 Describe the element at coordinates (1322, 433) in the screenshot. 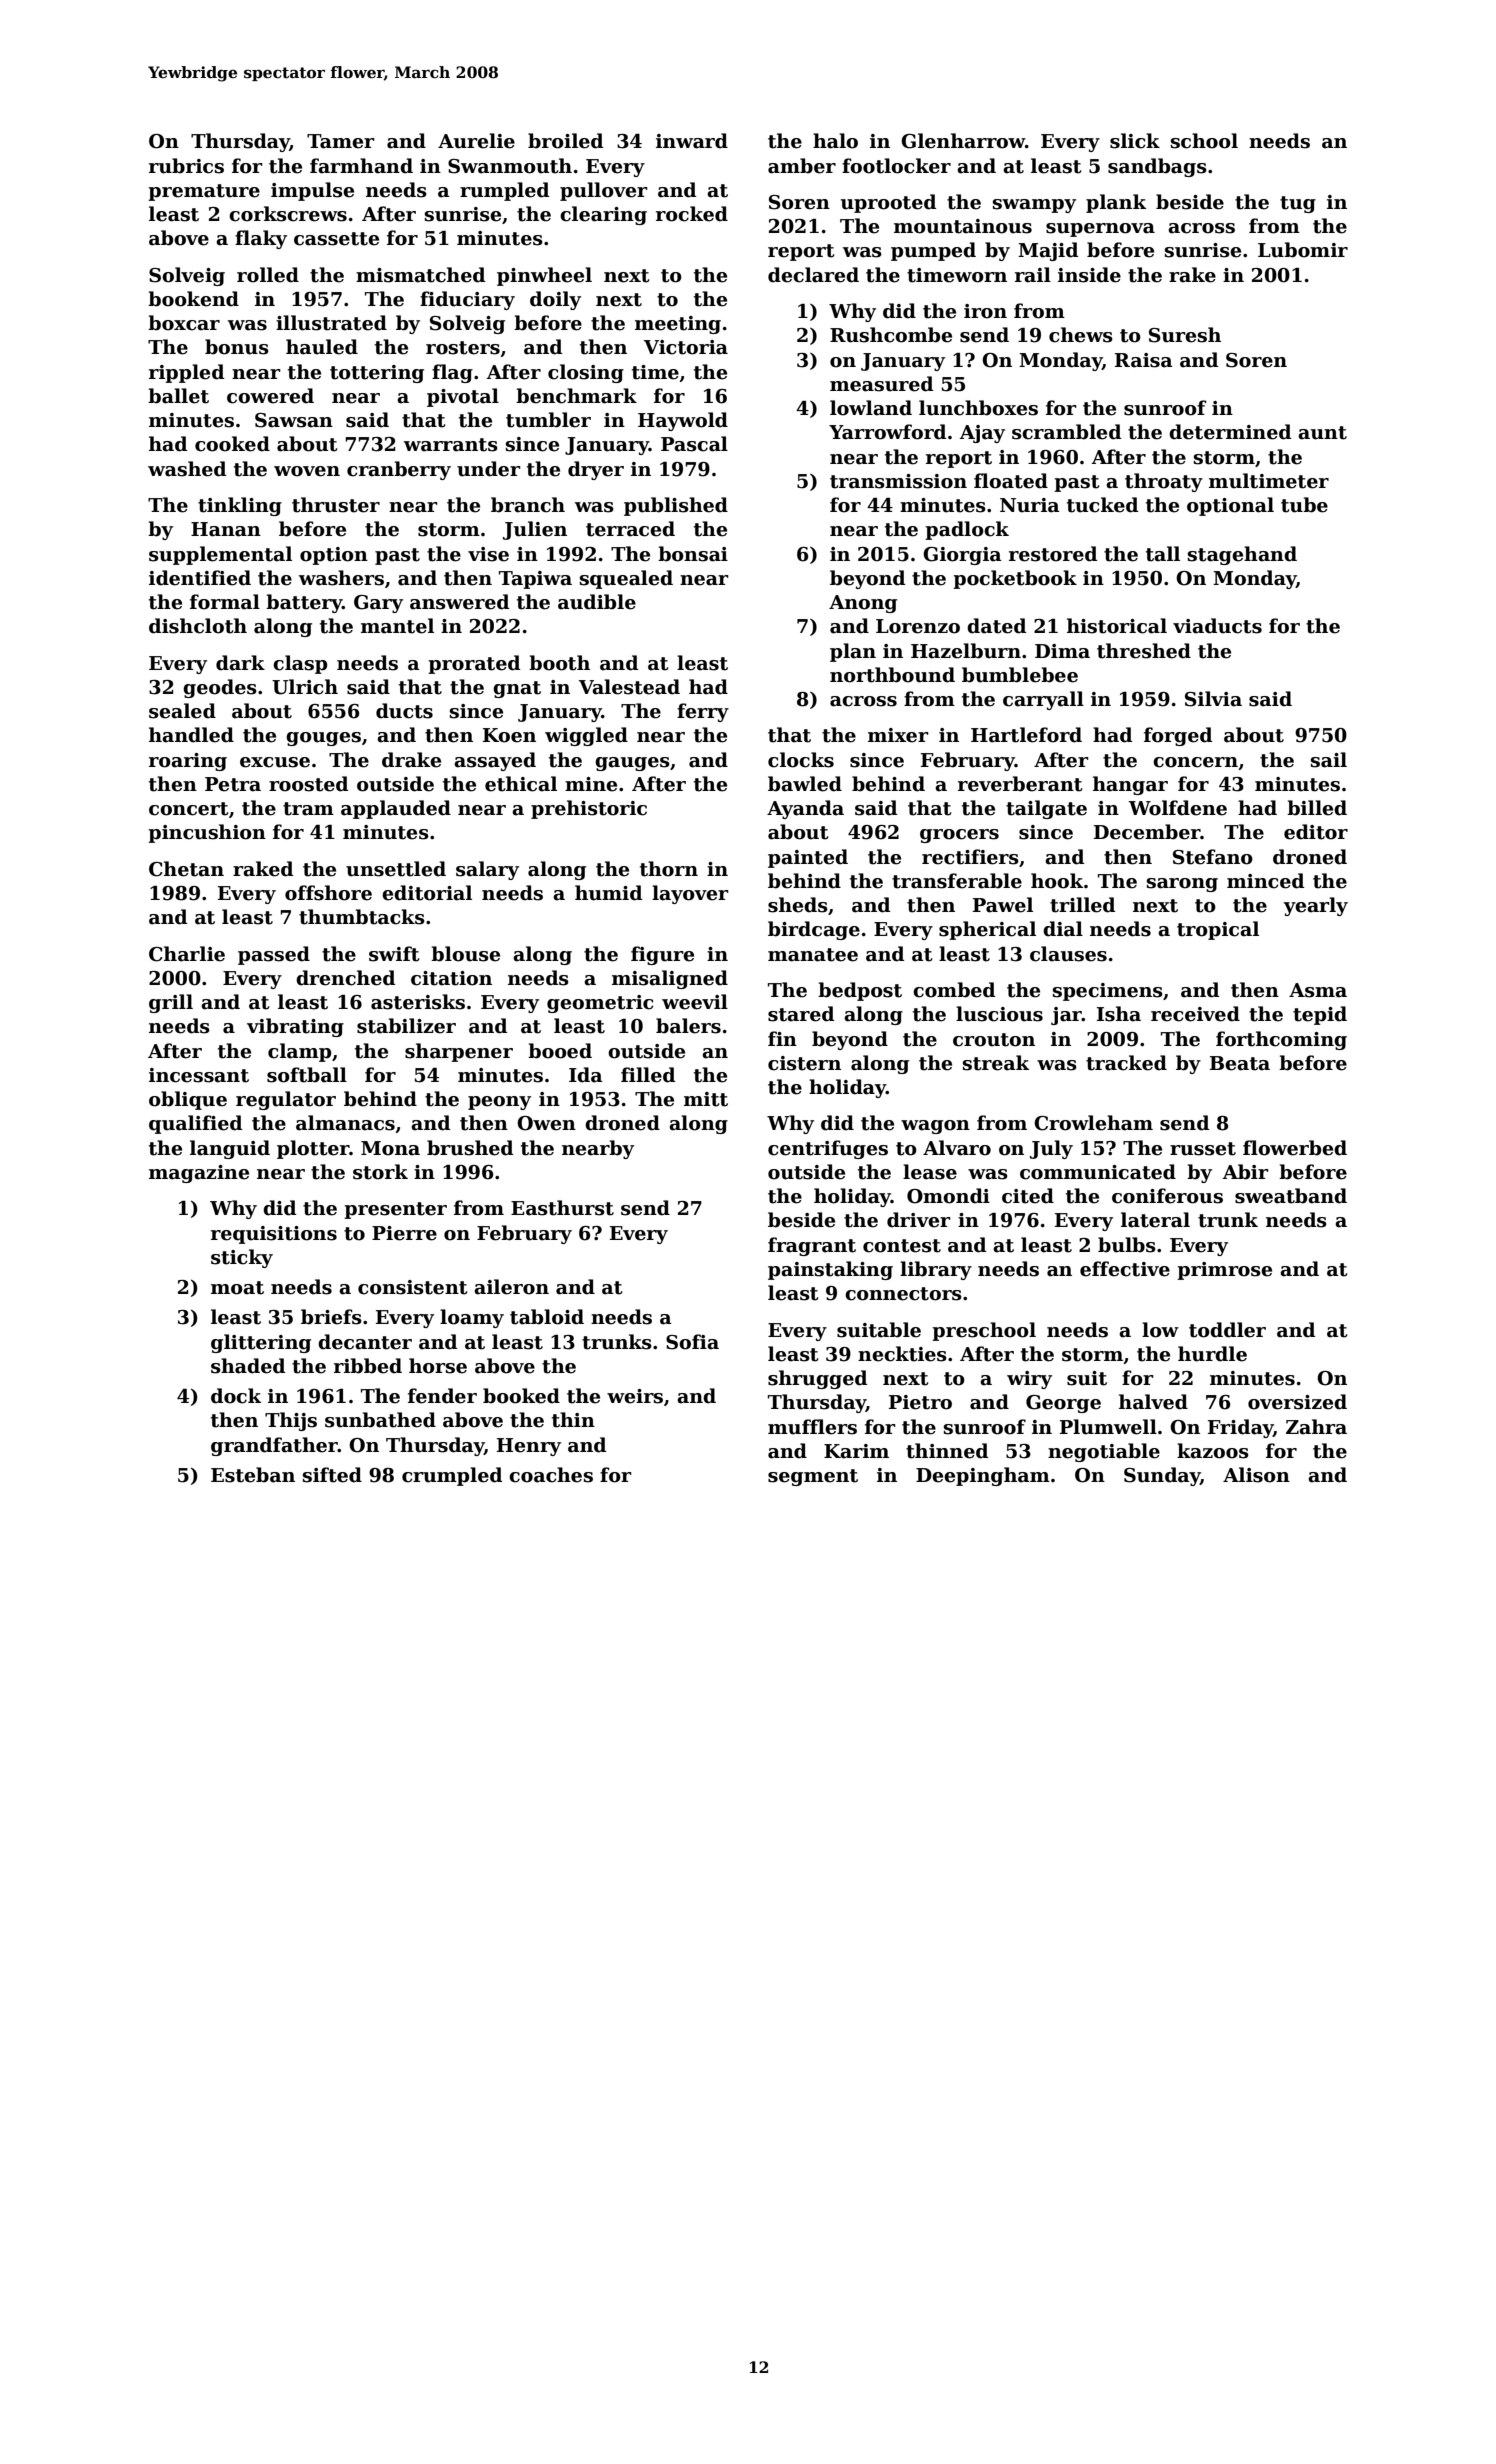

I see `aunt` at that location.
